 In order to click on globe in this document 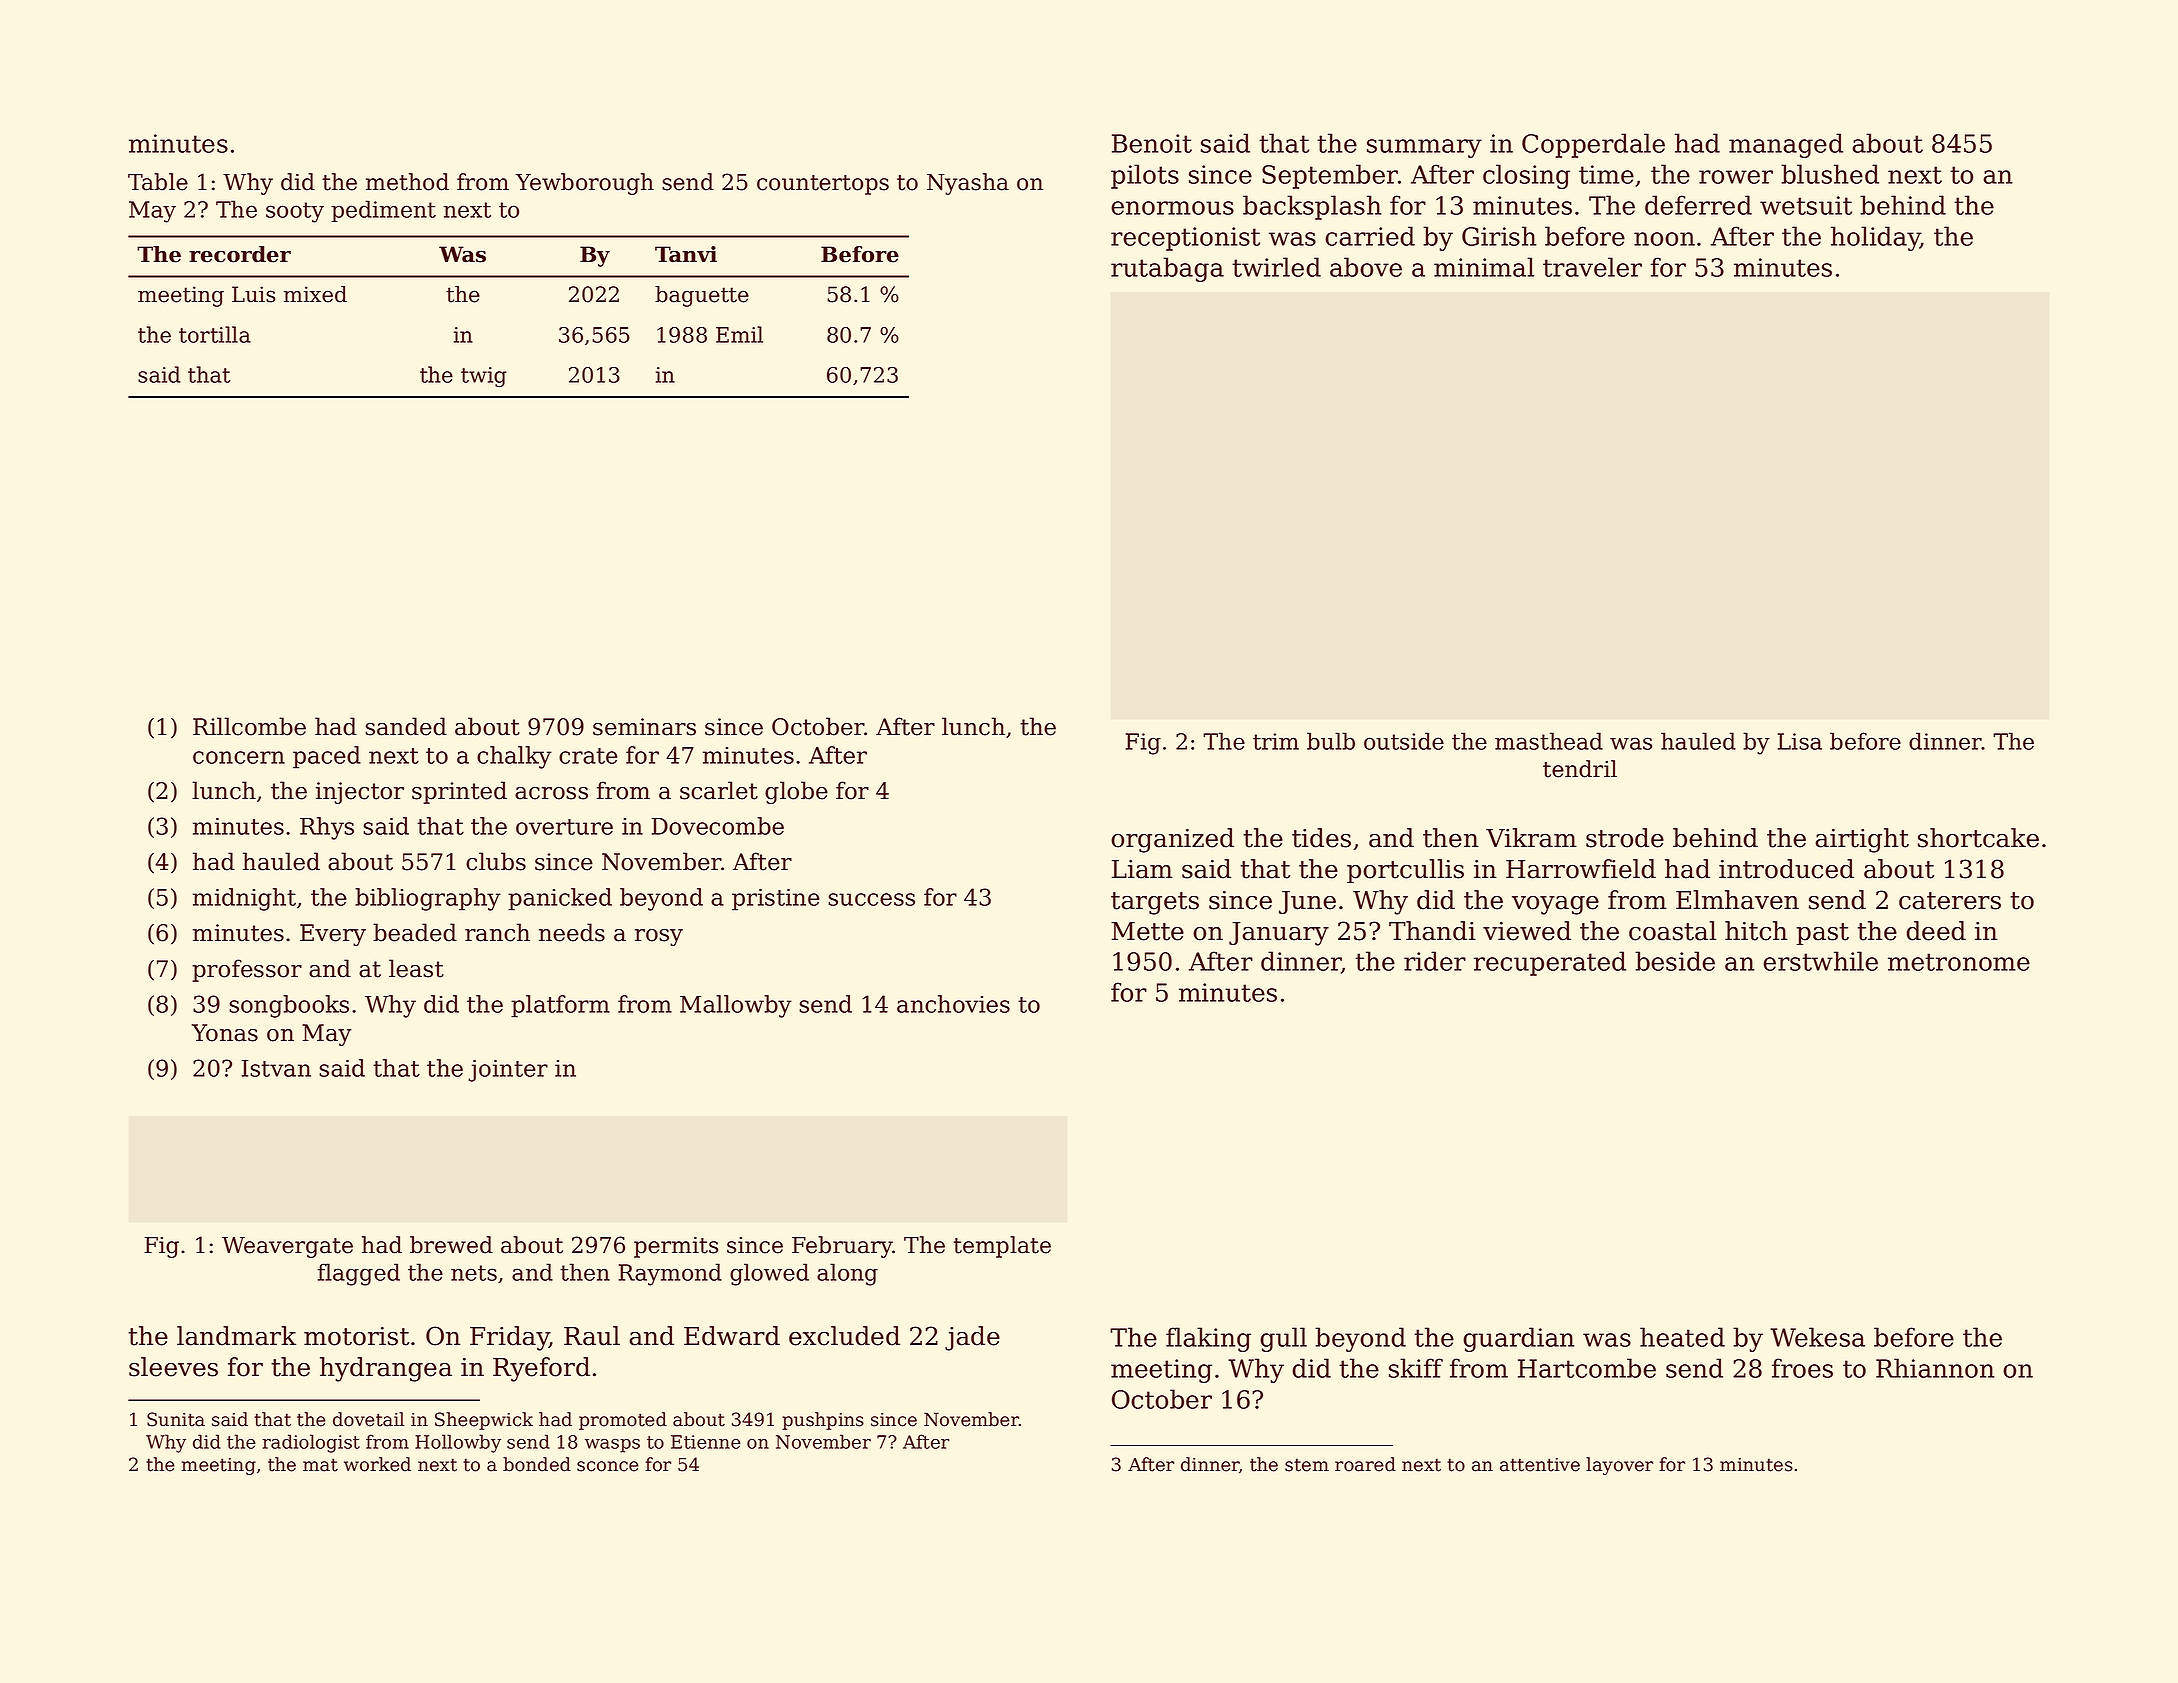, I will do `click(796, 792)`.
